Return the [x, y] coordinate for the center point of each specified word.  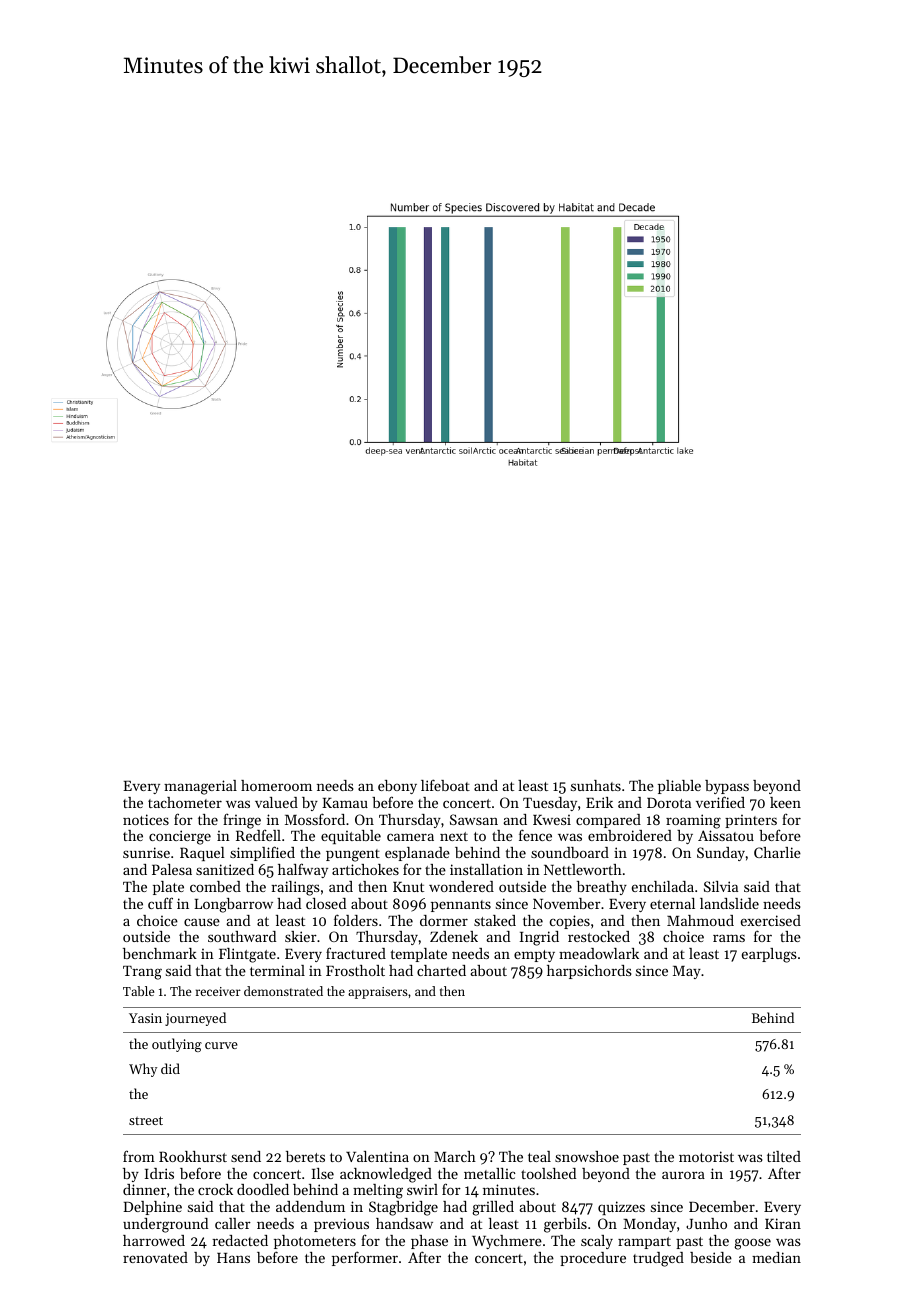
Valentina [377, 1156]
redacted [240, 1240]
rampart [644, 1243]
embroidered [630, 835]
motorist [706, 1156]
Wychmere [507, 1242]
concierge [180, 837]
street [146, 1120]
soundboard [570, 852]
